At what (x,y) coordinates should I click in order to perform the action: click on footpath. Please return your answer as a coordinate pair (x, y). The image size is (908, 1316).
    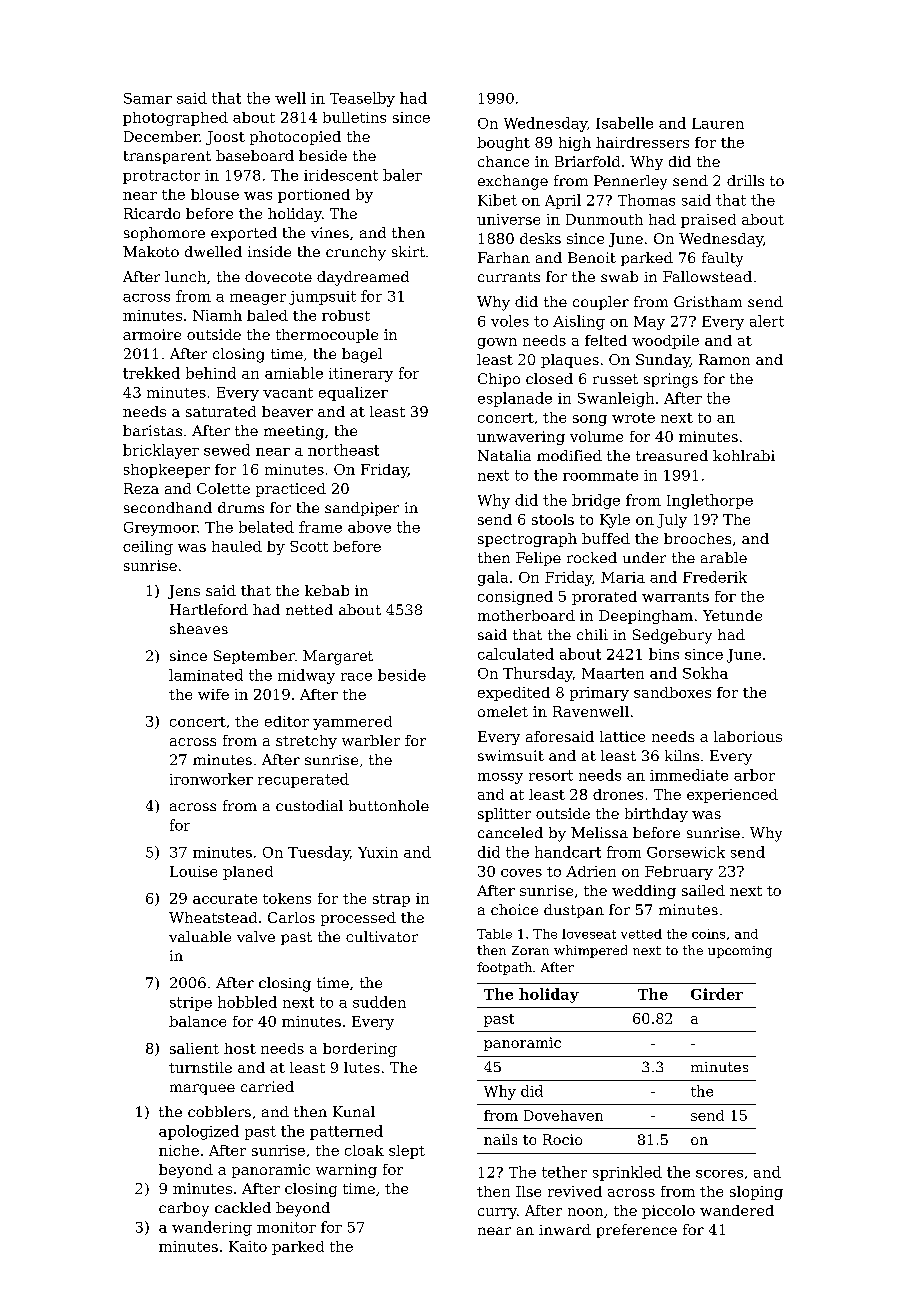
    Looking at the image, I should click on (504, 968).
